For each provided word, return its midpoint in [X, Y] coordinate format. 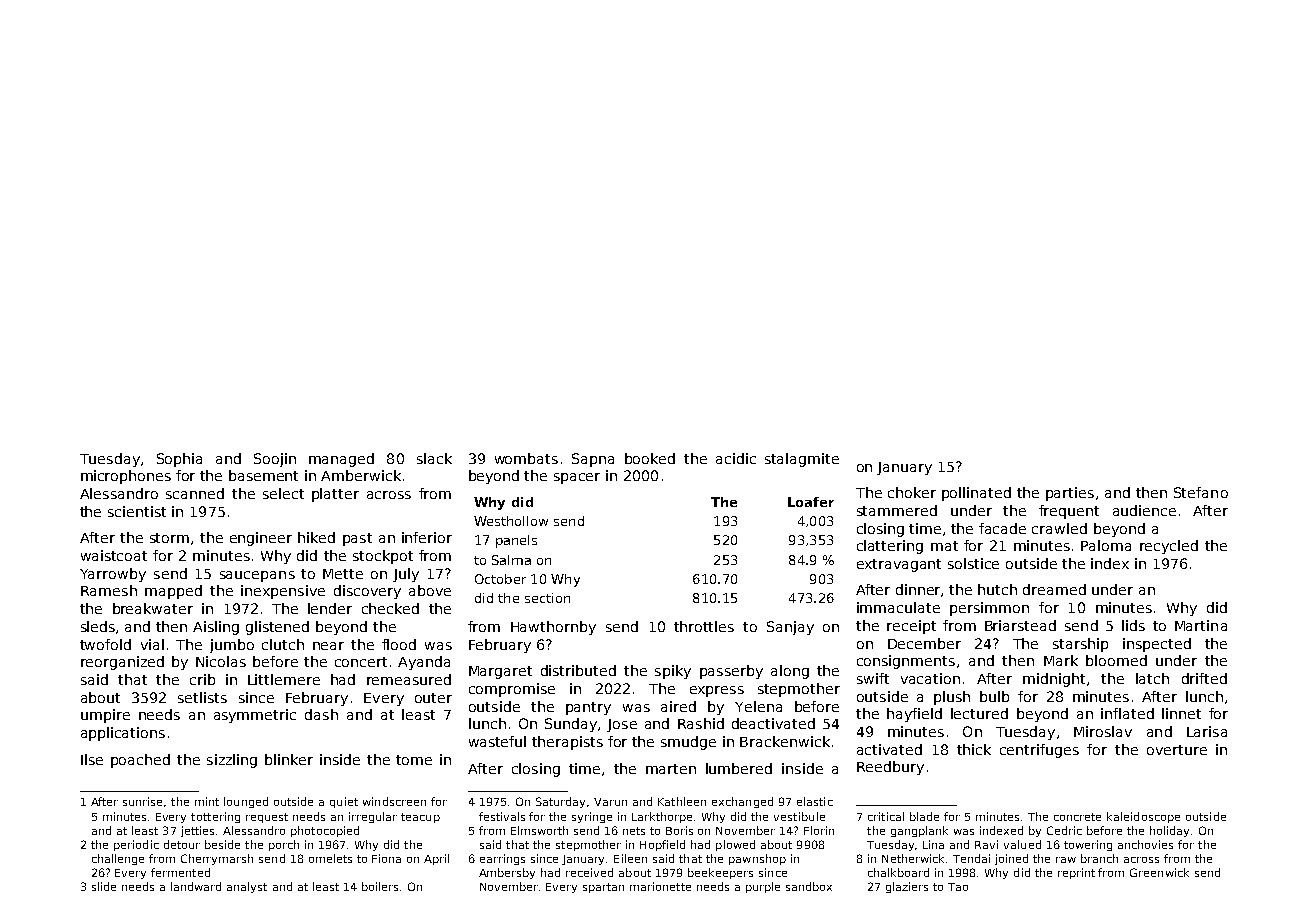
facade [1002, 528]
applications [123, 734]
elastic [815, 801]
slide [104, 886]
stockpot [383, 557]
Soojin [275, 460]
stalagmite [802, 460]
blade [924, 816]
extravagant [899, 565]
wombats [526, 458]
